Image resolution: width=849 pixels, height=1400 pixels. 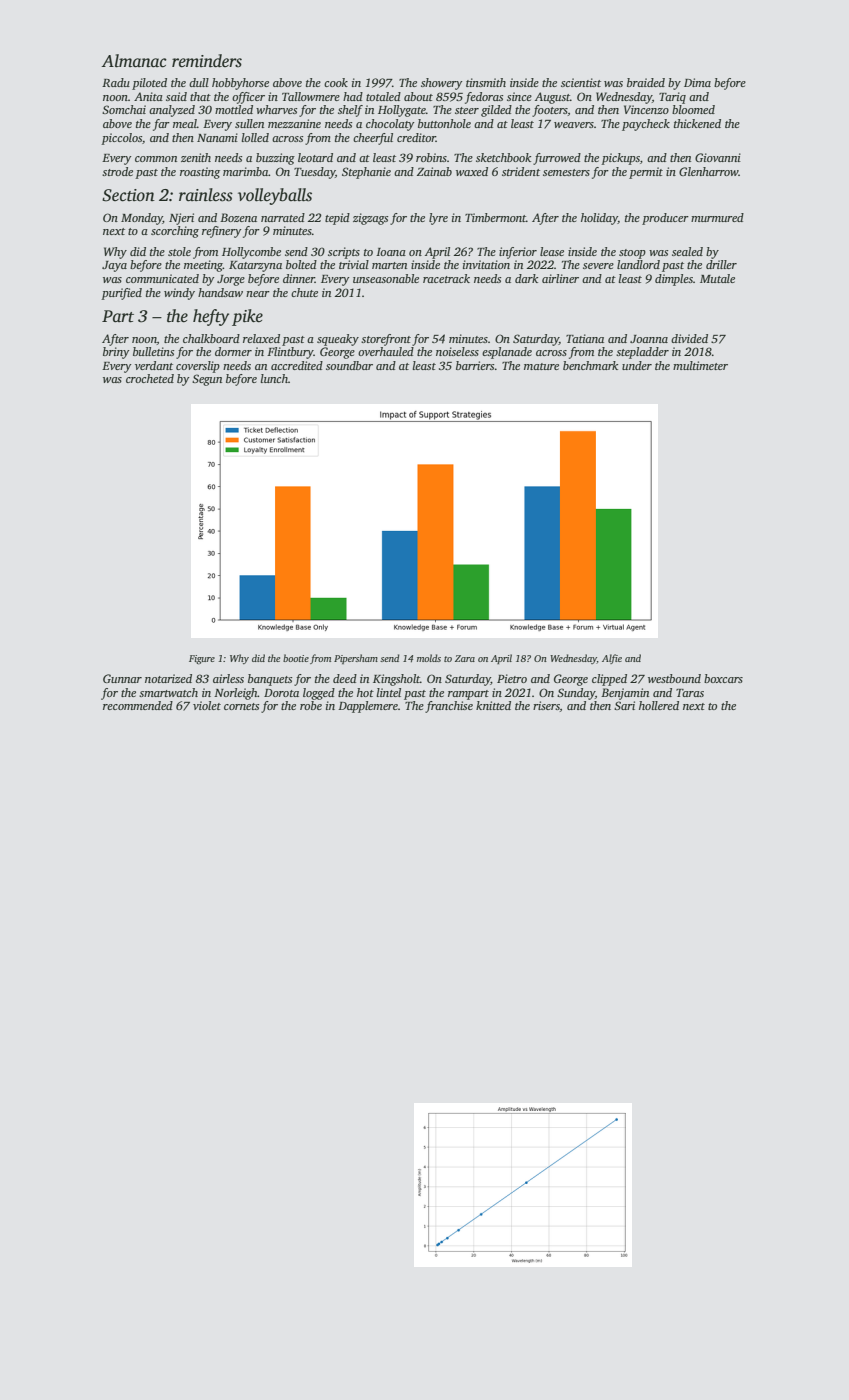 I want to click on recommended, so click(x=138, y=705).
